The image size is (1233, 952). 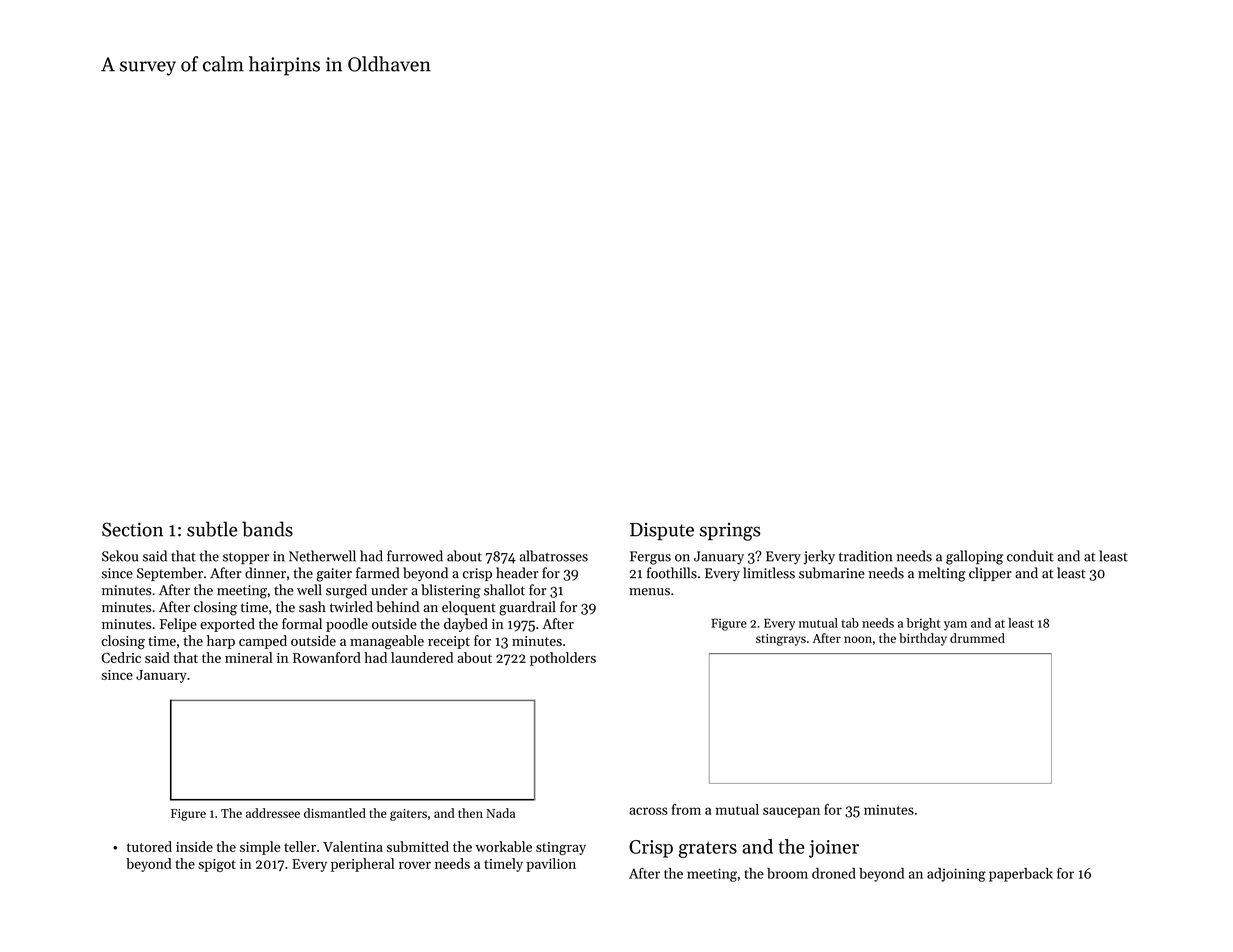 What do you see at coordinates (662, 531) in the screenshot?
I see `Dispute` at bounding box center [662, 531].
